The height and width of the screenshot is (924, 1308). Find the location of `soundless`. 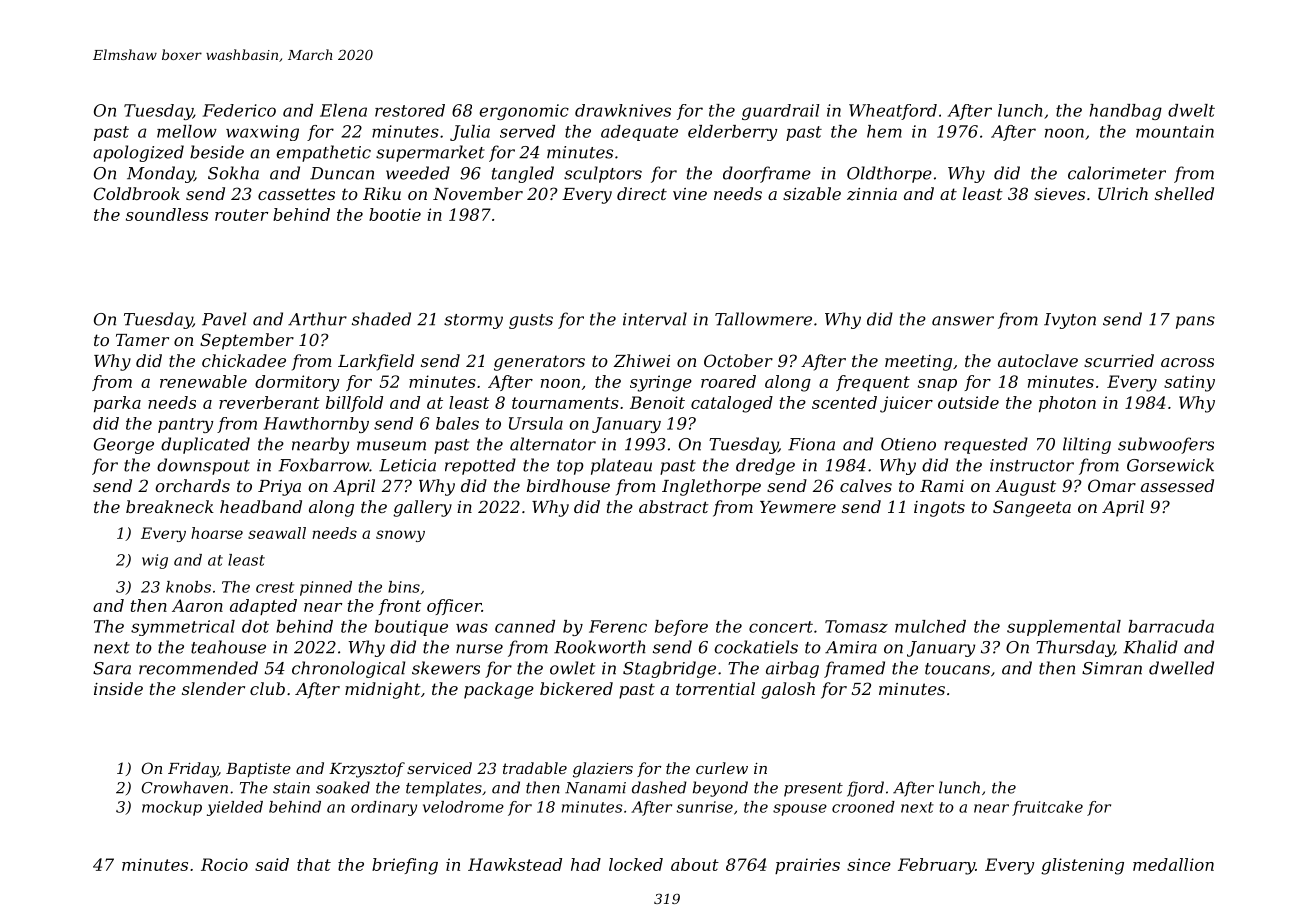

soundless is located at coordinates (167, 214).
